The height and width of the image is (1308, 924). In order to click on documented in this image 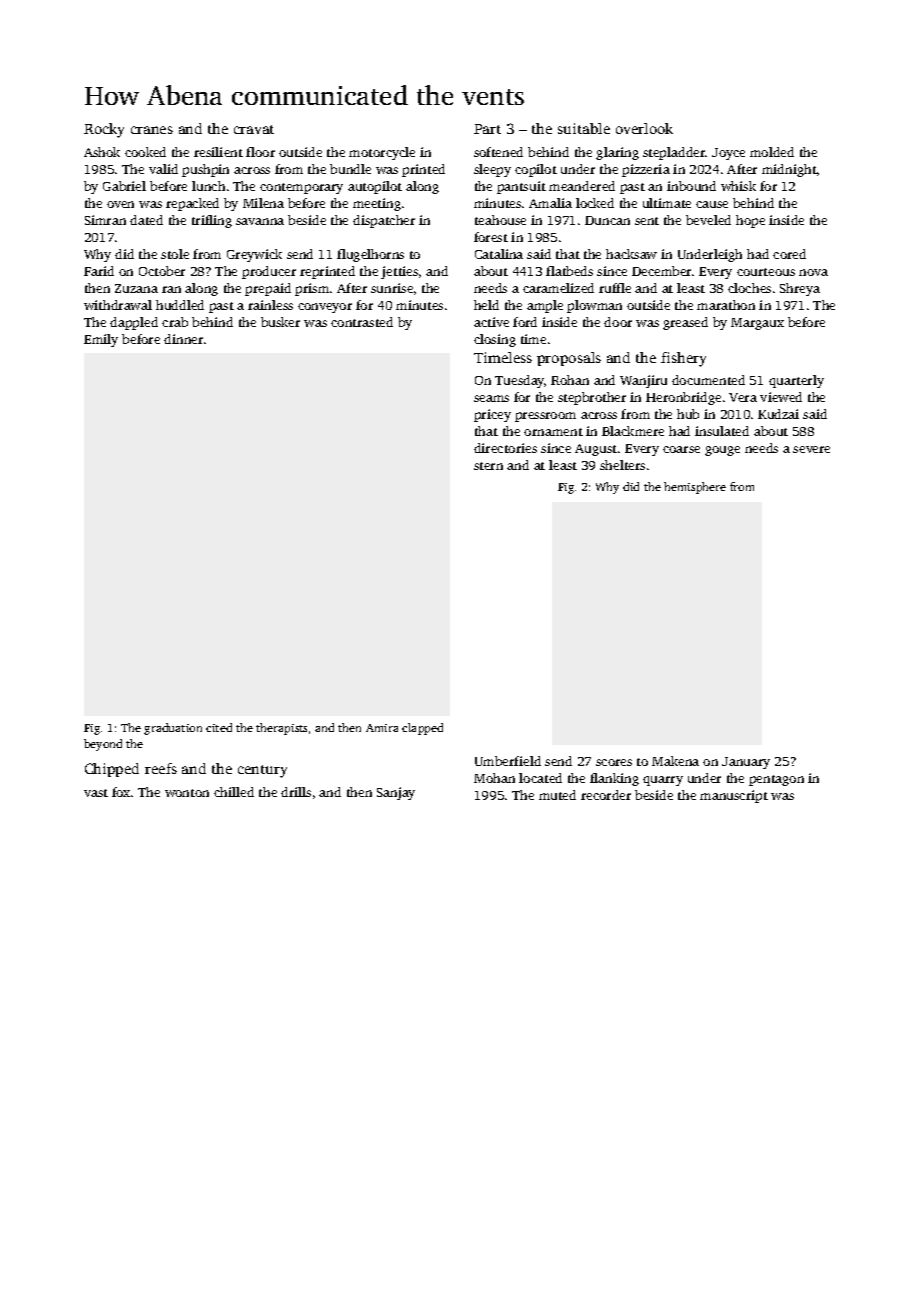, I will do `click(708, 380)`.
